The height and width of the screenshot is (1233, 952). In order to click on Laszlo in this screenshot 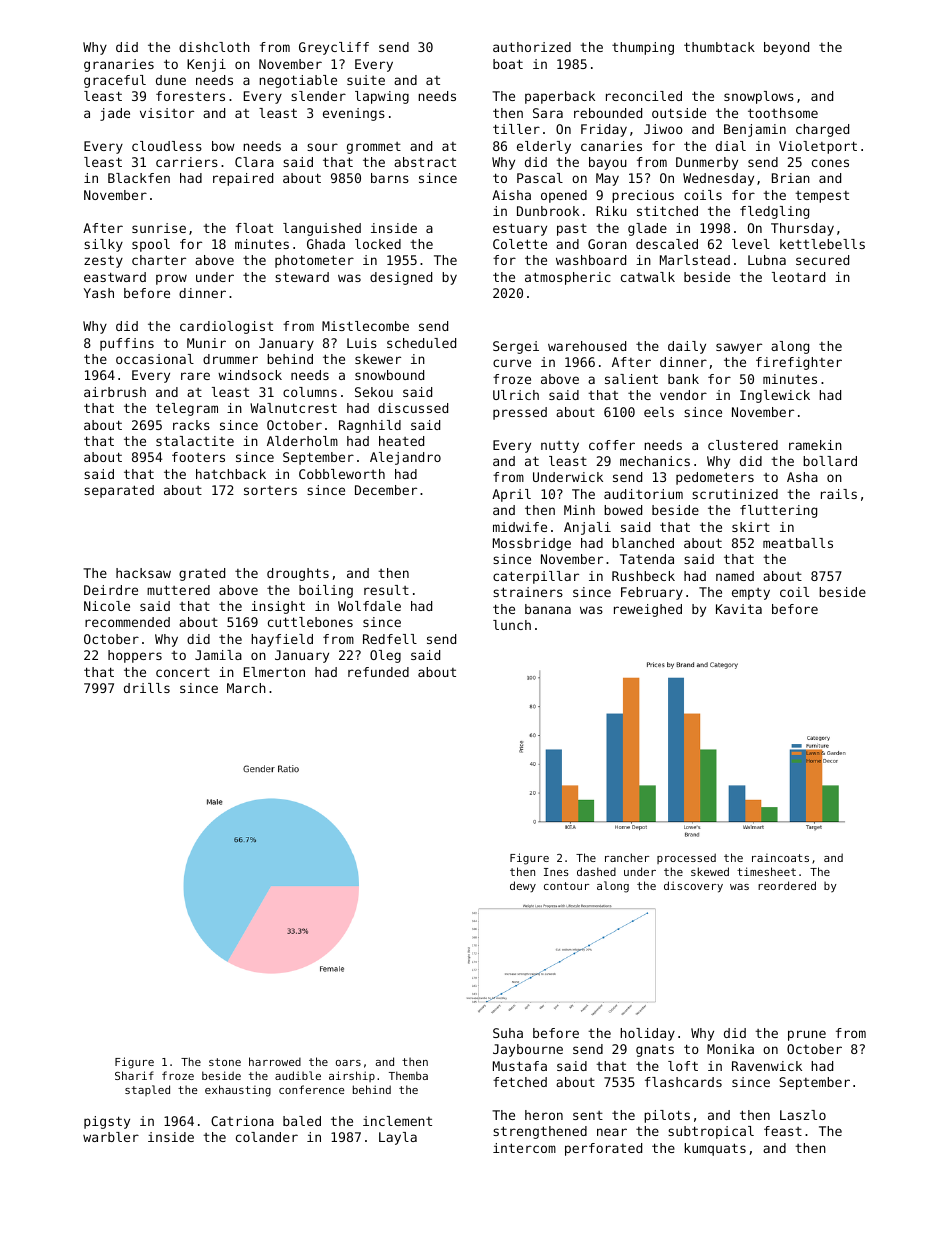, I will do `click(803, 1115)`.
